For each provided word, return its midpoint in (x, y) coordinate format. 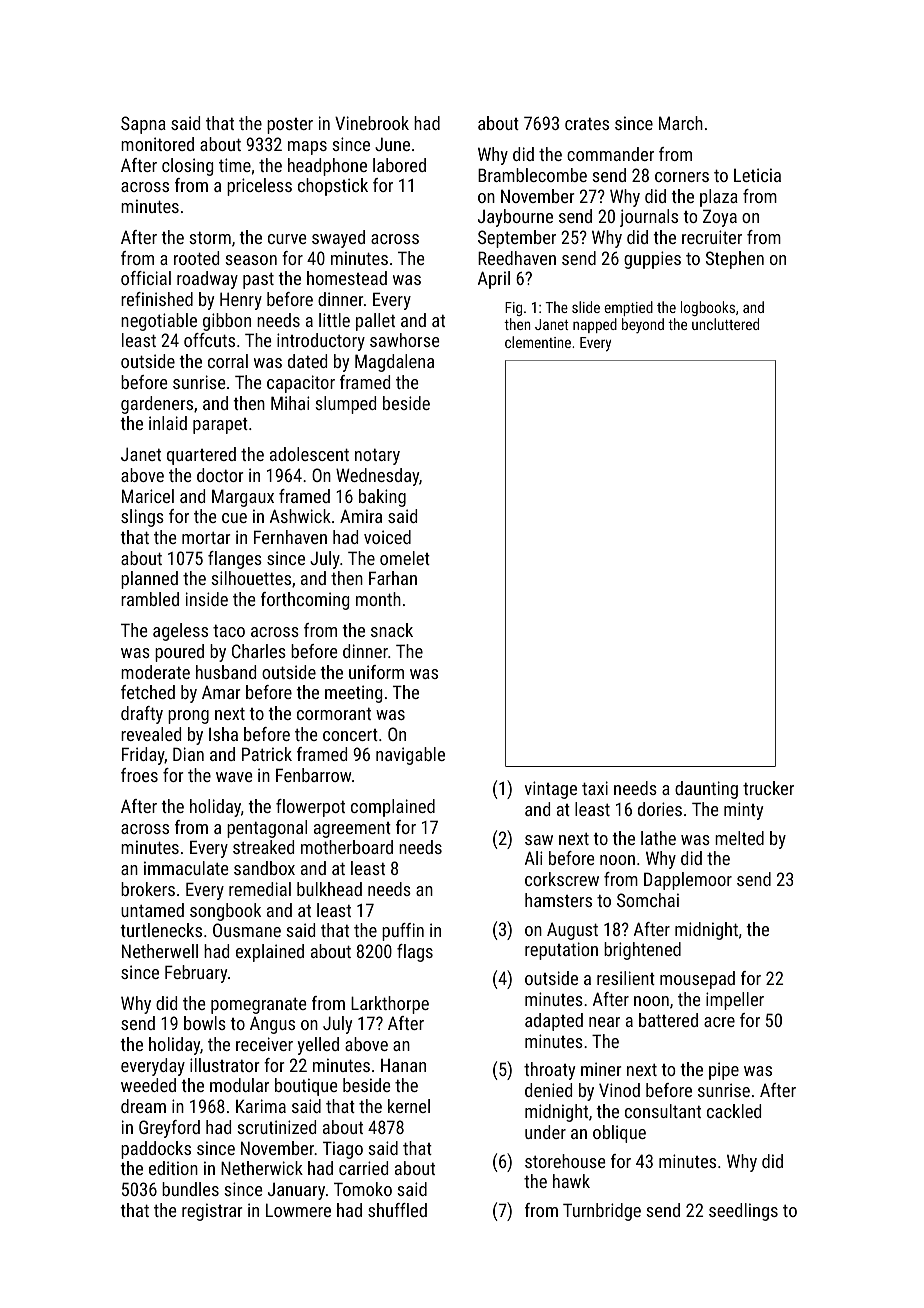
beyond (643, 325)
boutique (306, 1087)
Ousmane (247, 930)
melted (739, 838)
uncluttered (725, 324)
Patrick (267, 754)
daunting (706, 790)
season (251, 260)
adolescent (309, 454)
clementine (538, 342)
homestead (347, 278)
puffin (403, 932)
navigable (410, 756)
